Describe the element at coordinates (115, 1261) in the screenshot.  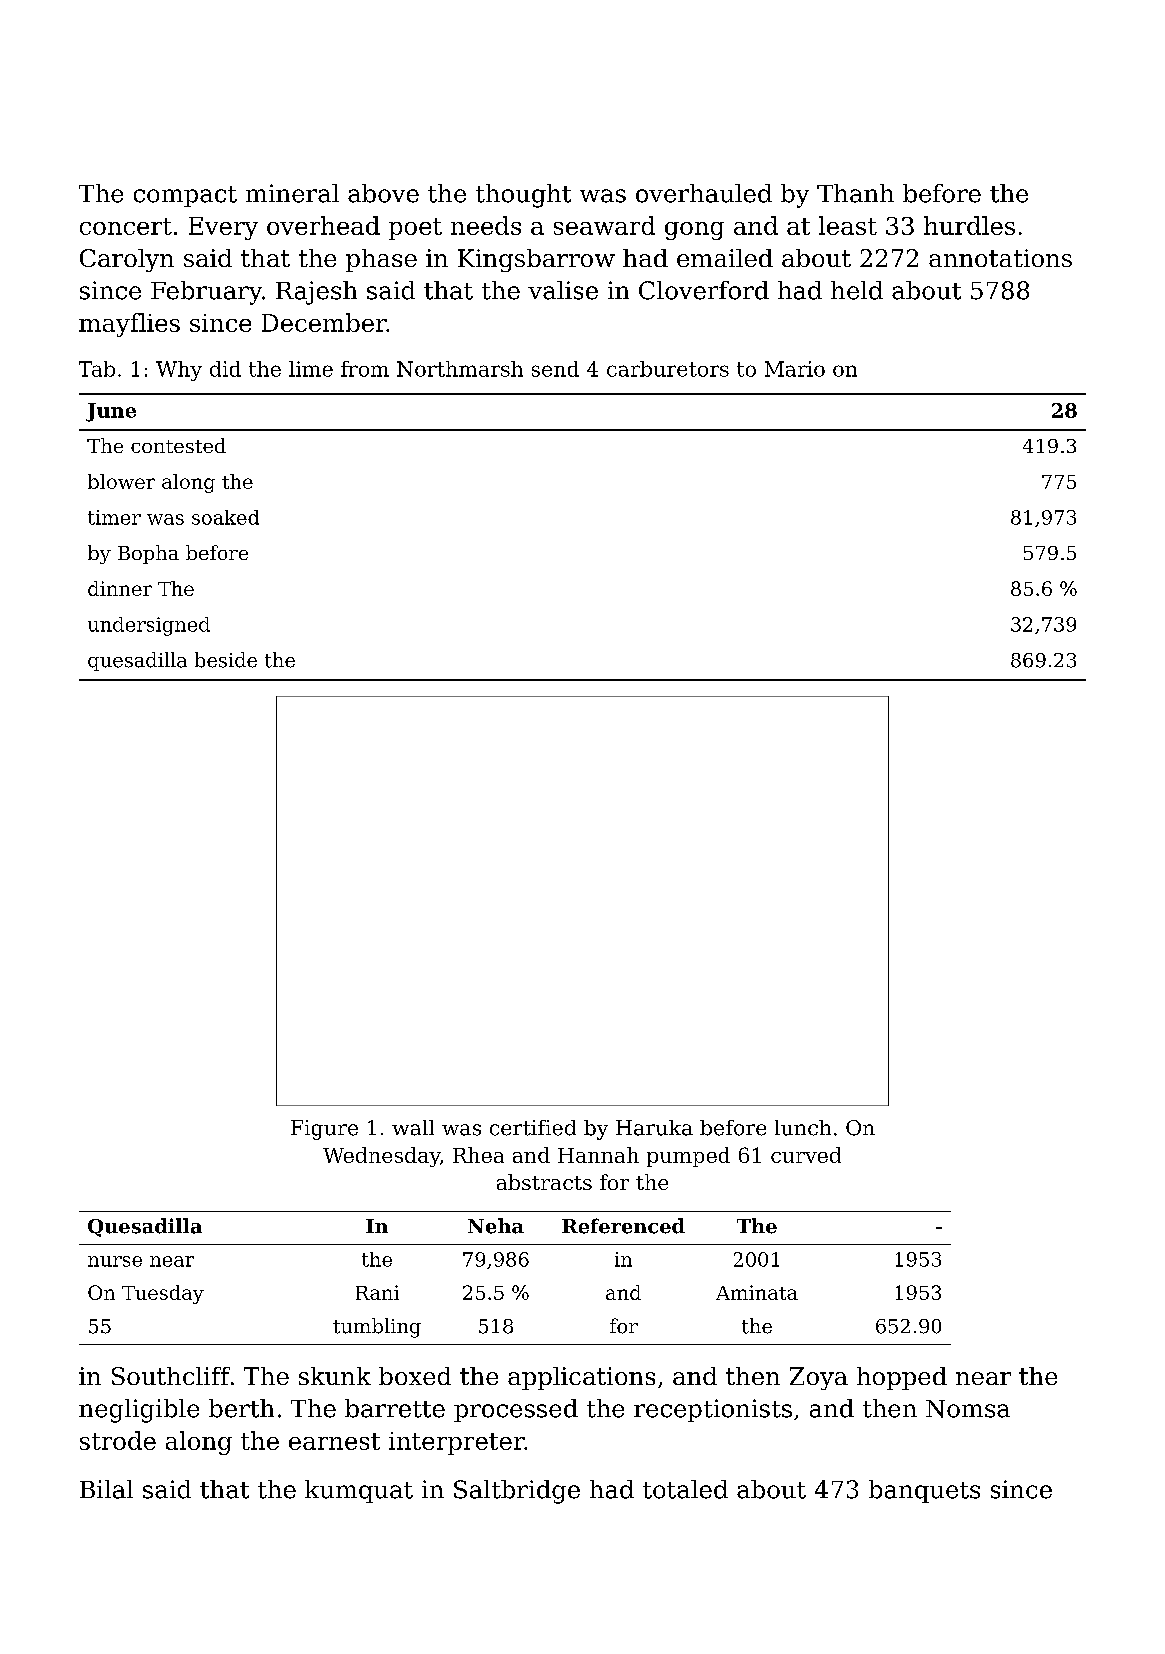
I see `nurse` at that location.
